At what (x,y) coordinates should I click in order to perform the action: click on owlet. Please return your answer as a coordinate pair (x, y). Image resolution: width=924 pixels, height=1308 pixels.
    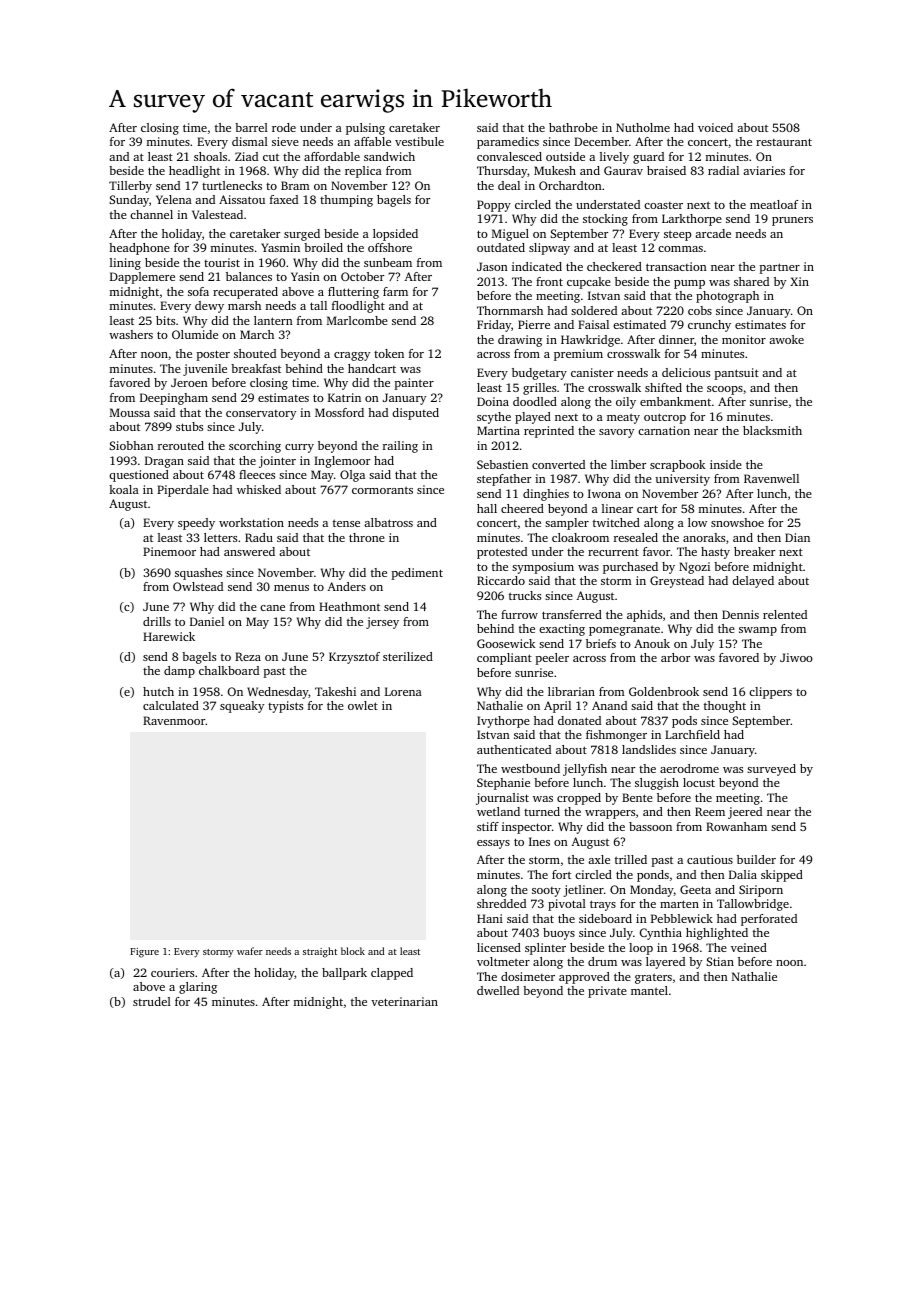
    Looking at the image, I should click on (363, 705).
